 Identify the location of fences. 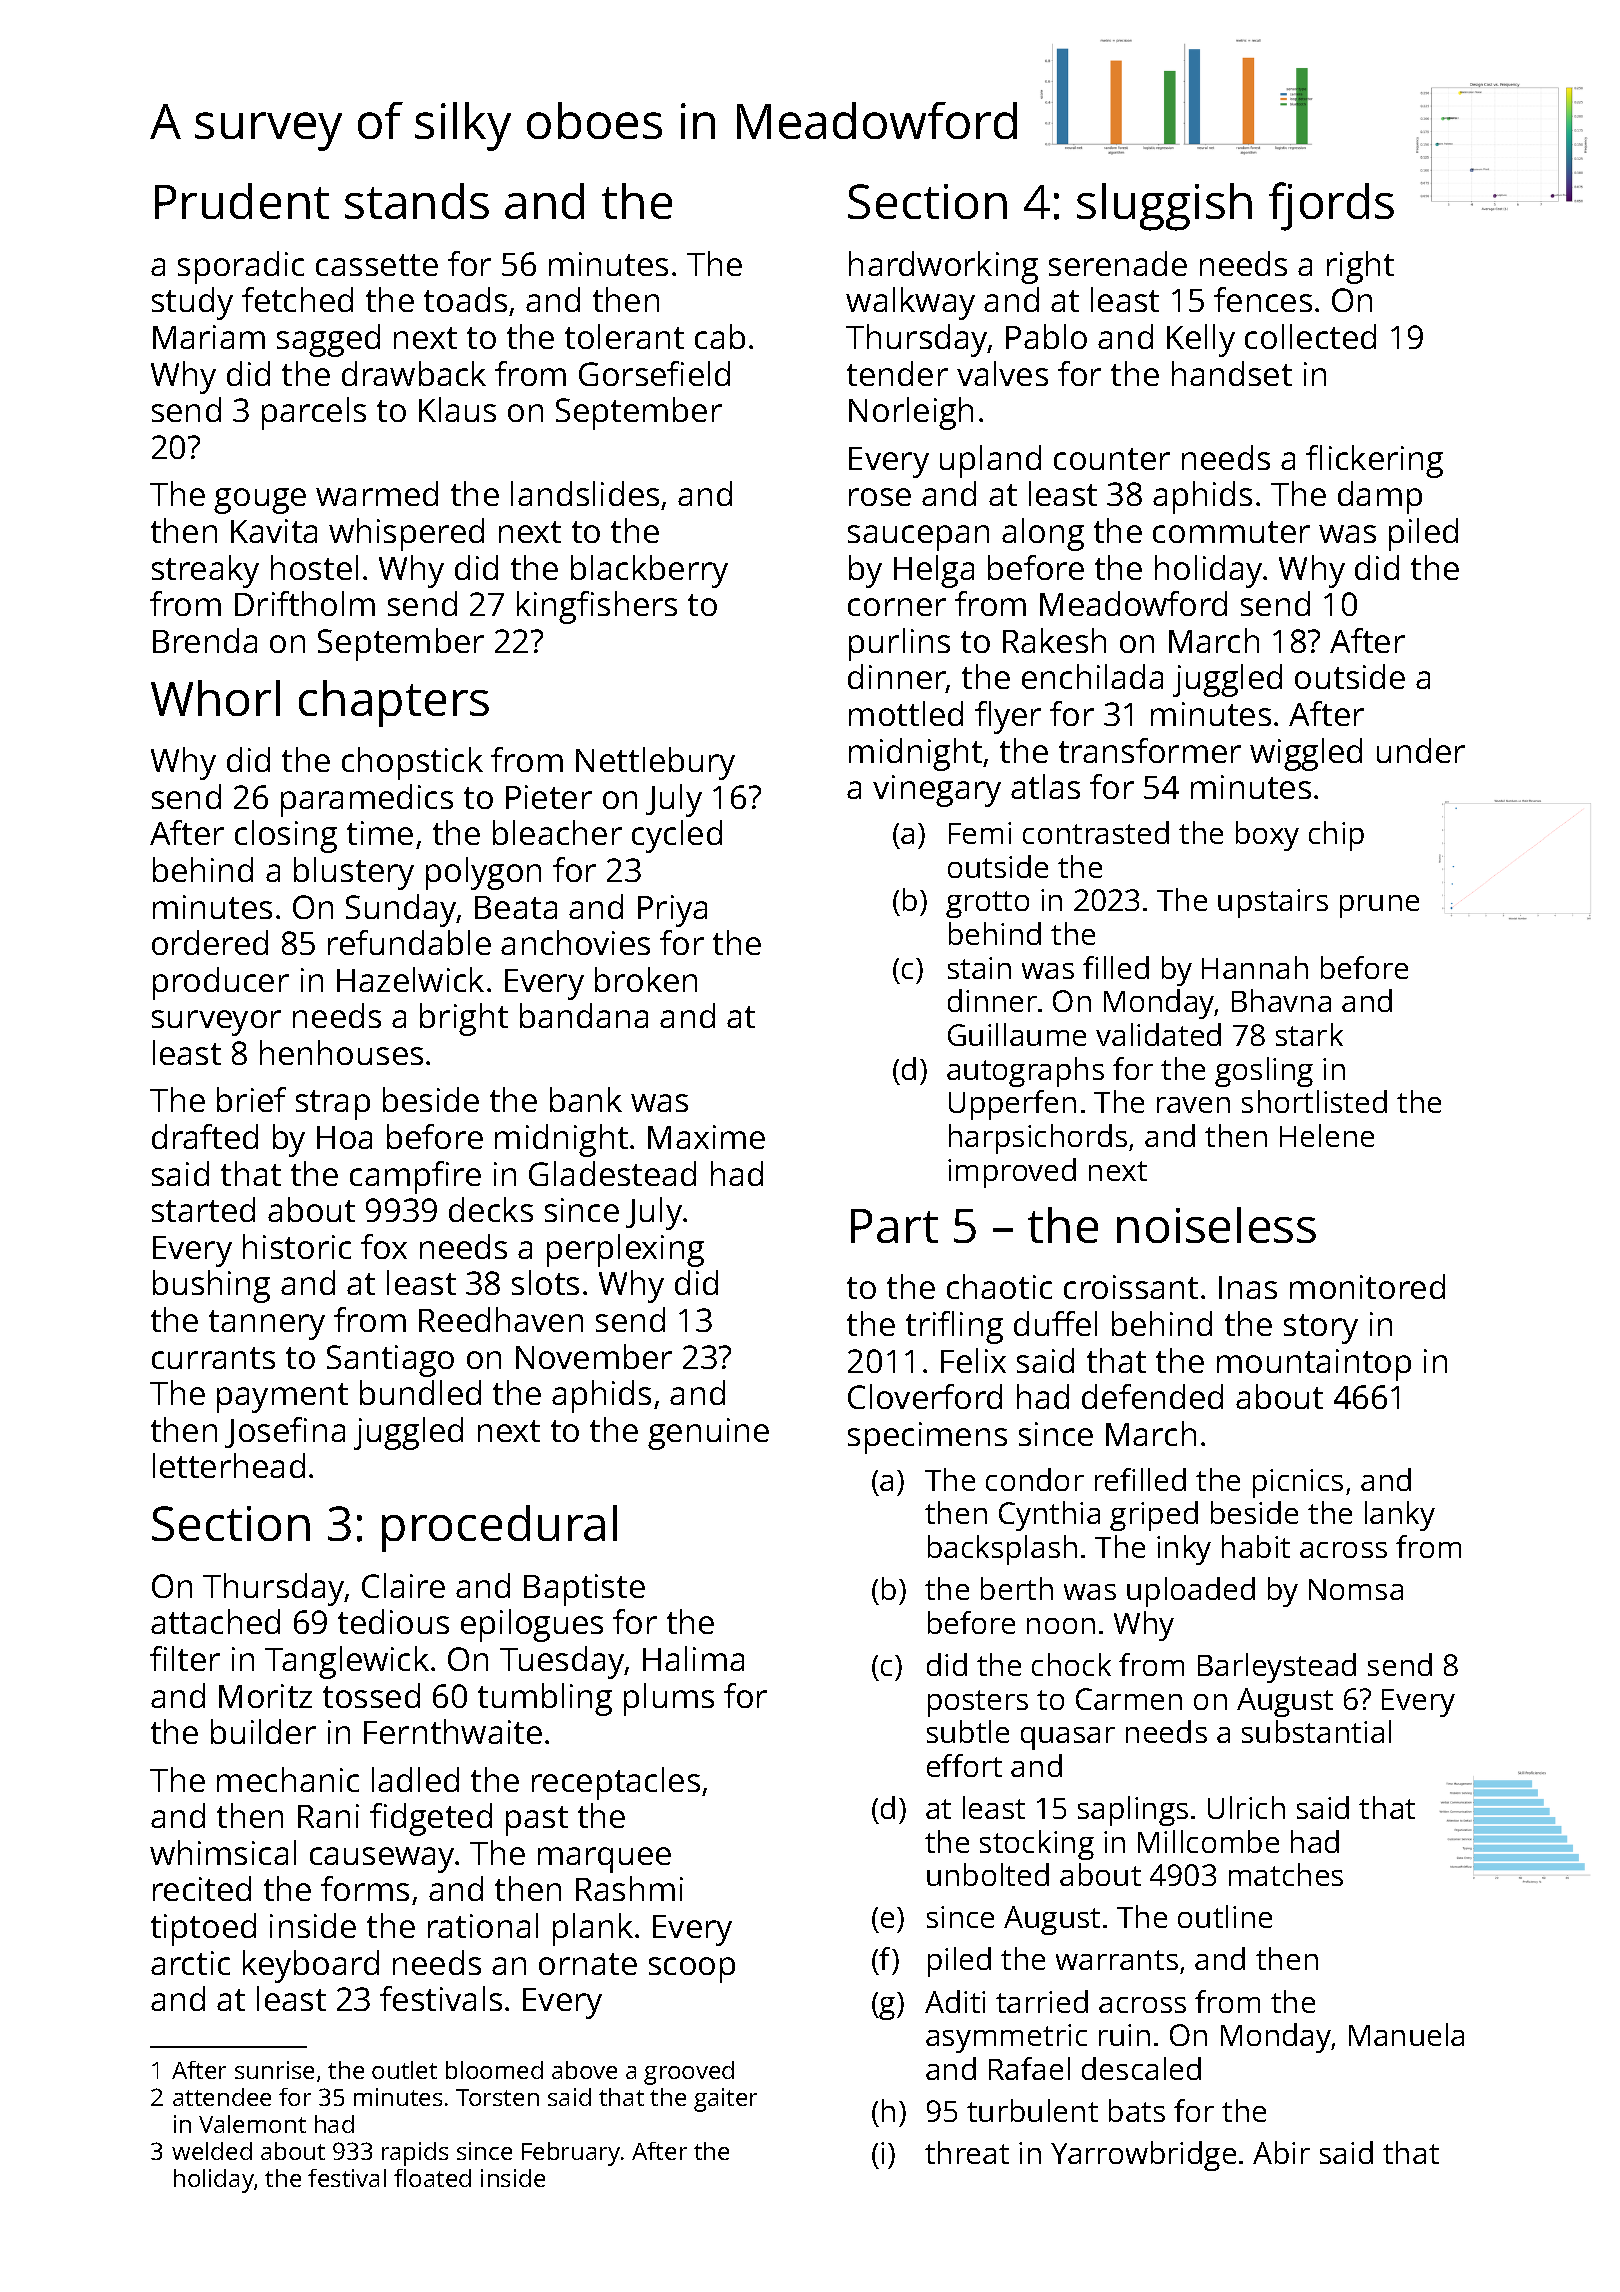
(1263, 299).
